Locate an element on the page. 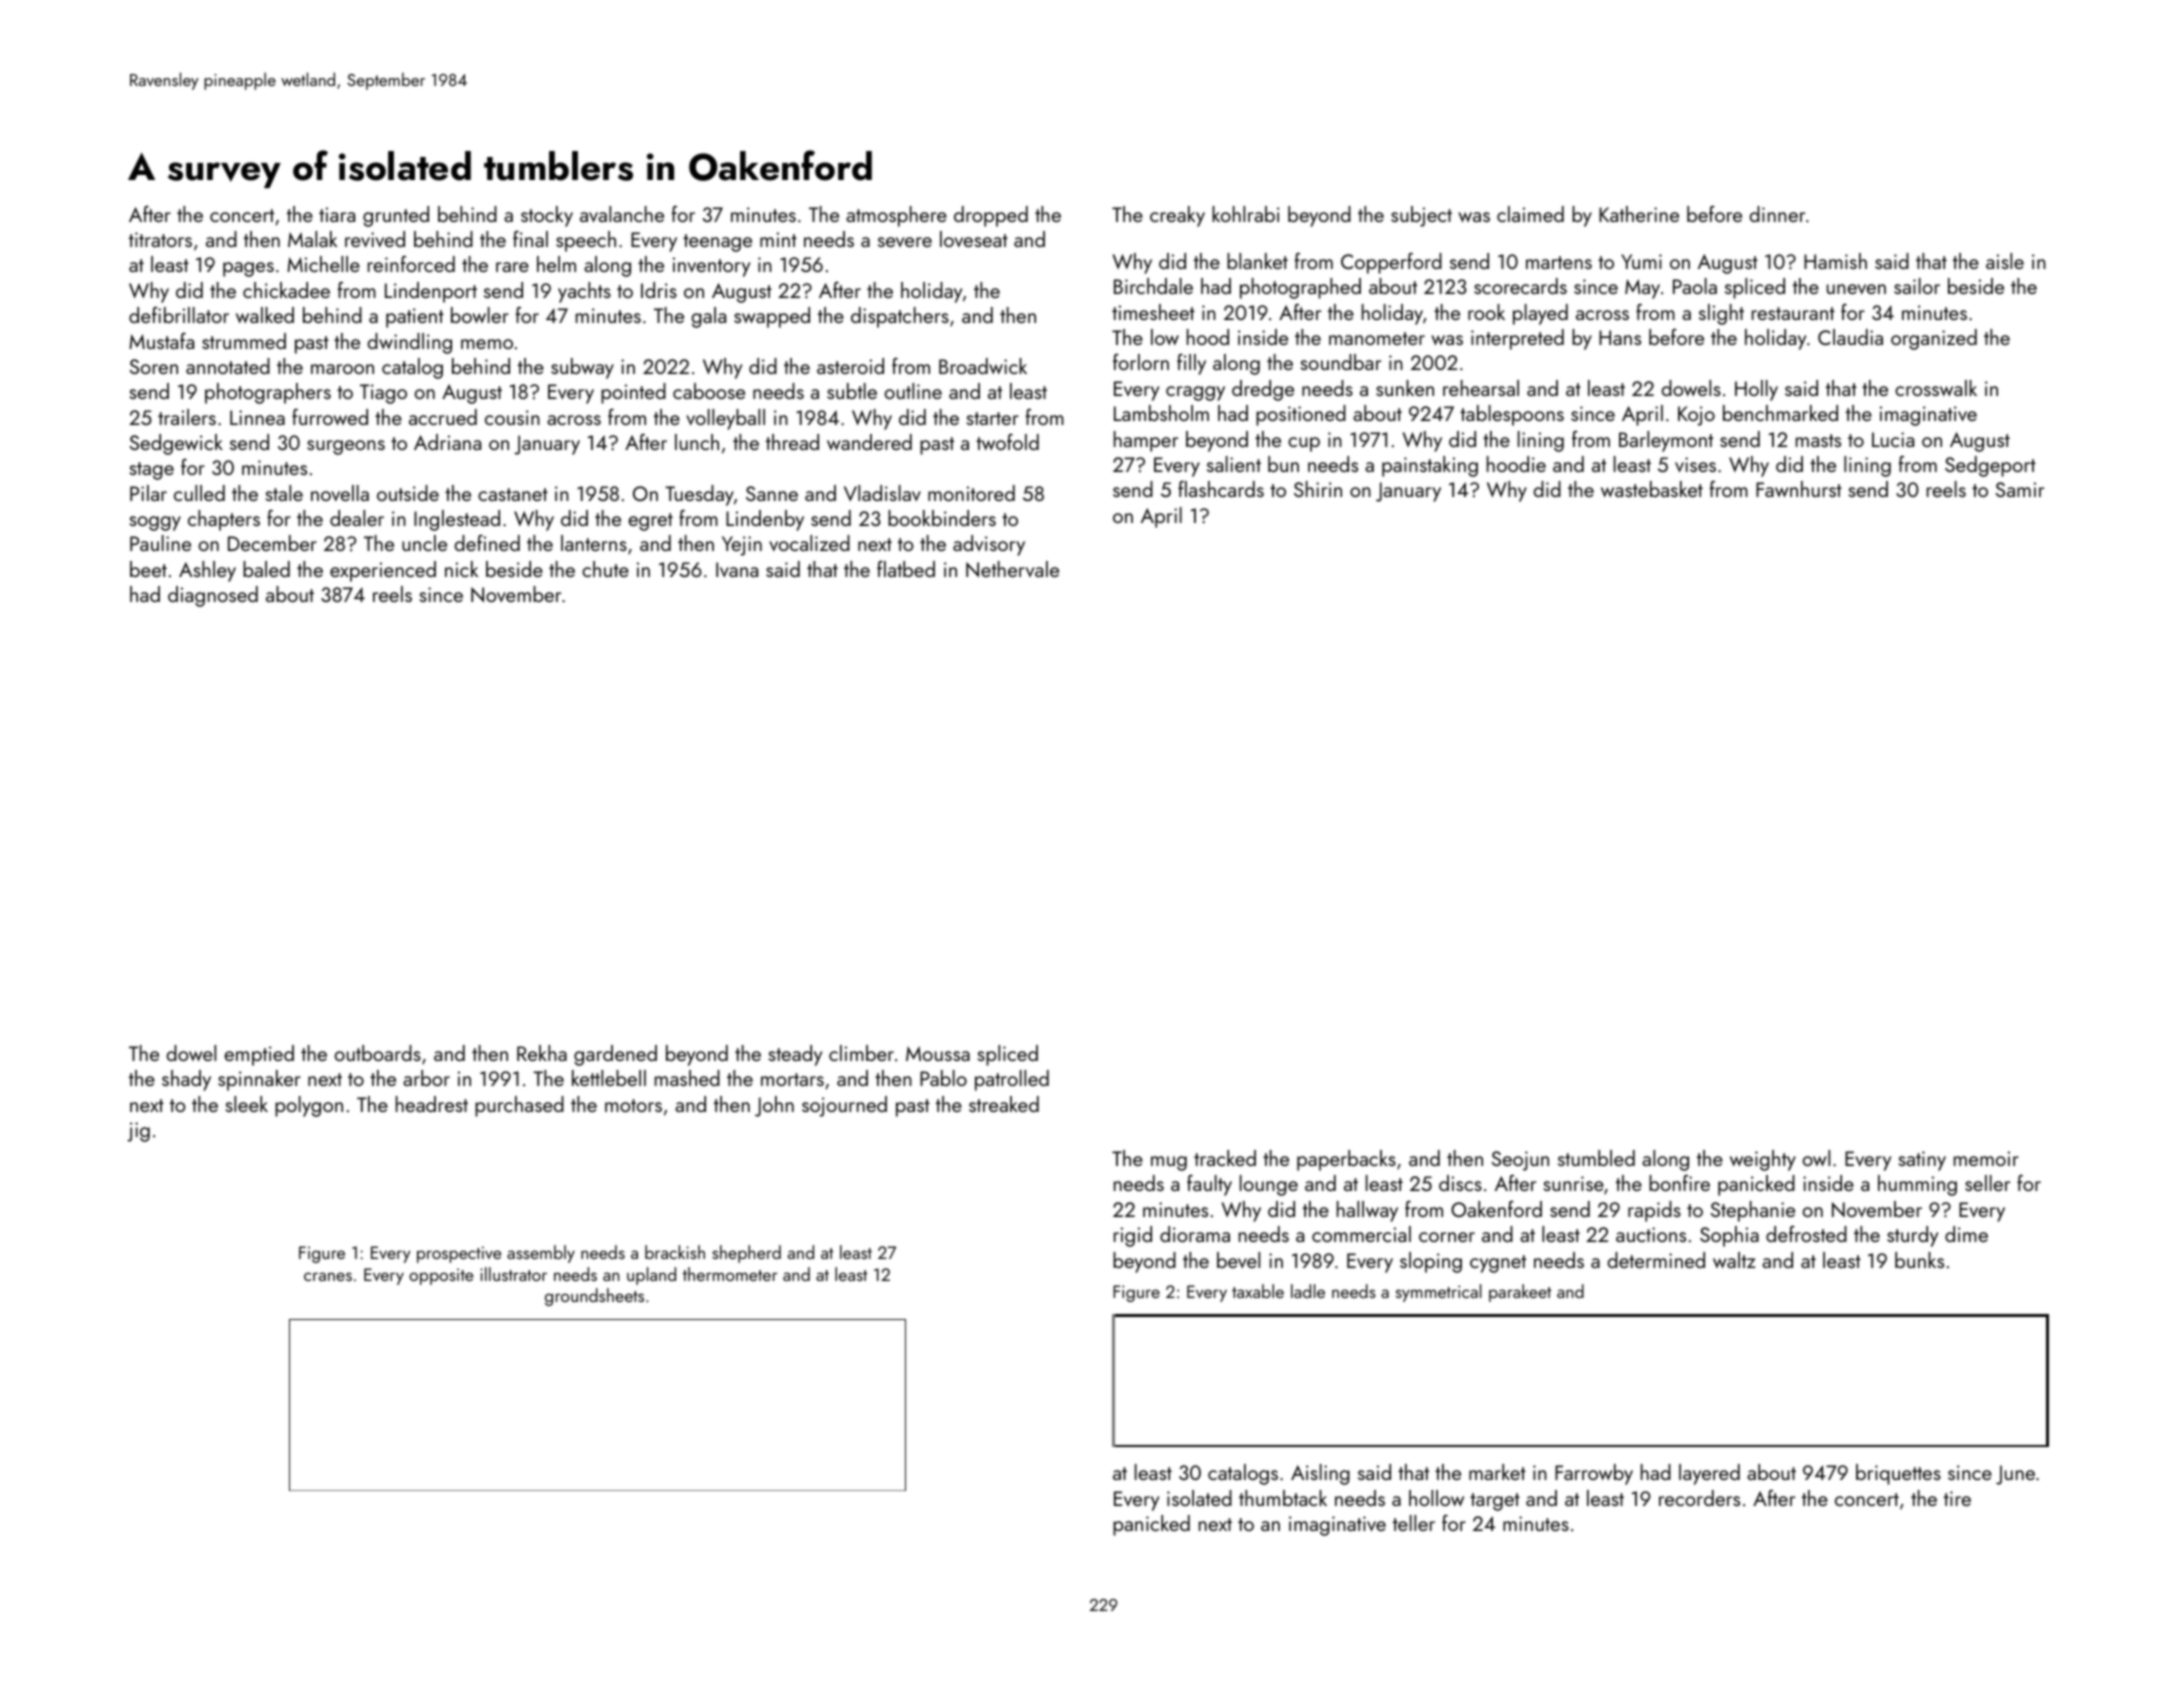 Image resolution: width=2178 pixels, height=1683 pixels. Nethervale is located at coordinates (1012, 569).
